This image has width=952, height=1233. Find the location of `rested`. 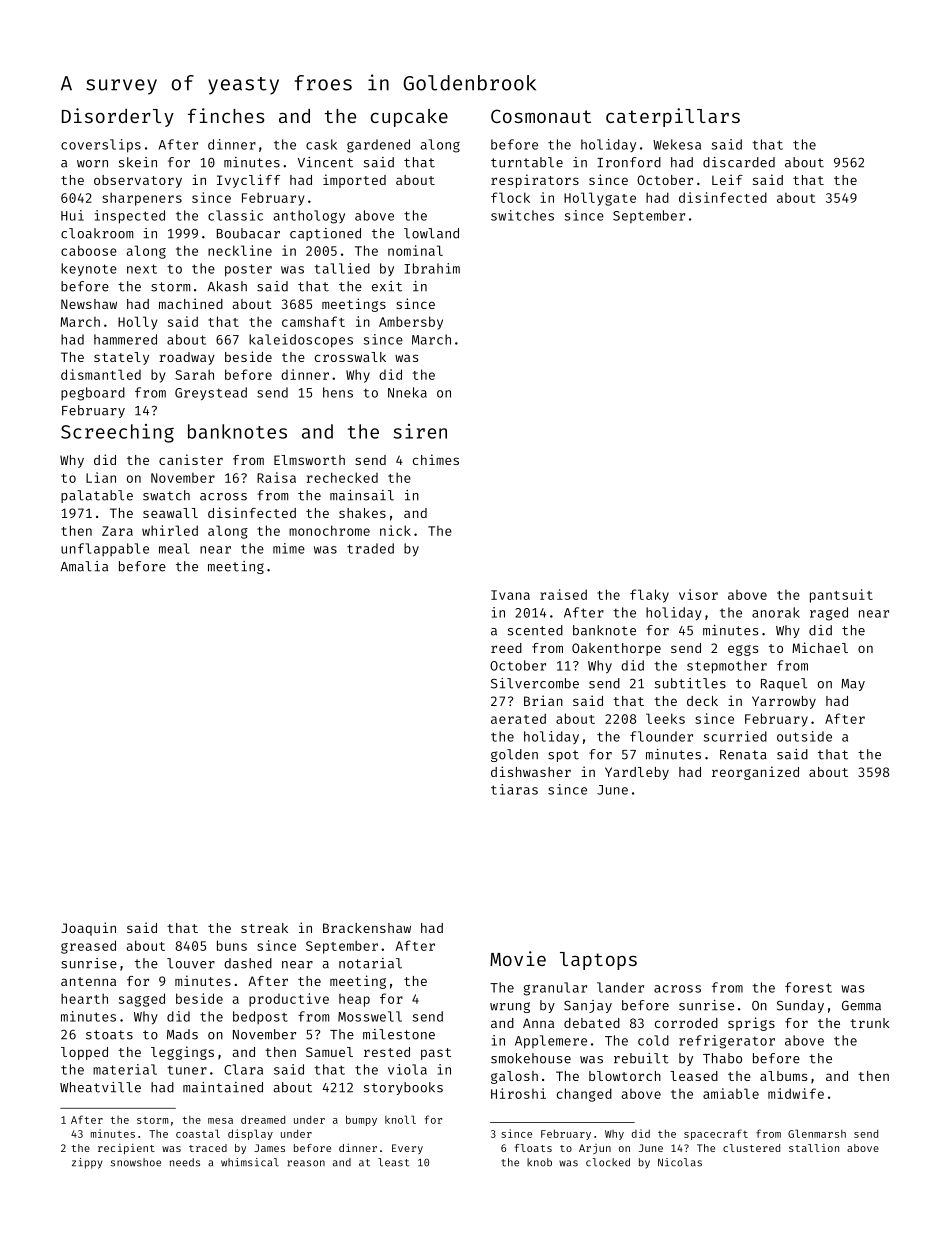

rested is located at coordinates (387, 1052).
